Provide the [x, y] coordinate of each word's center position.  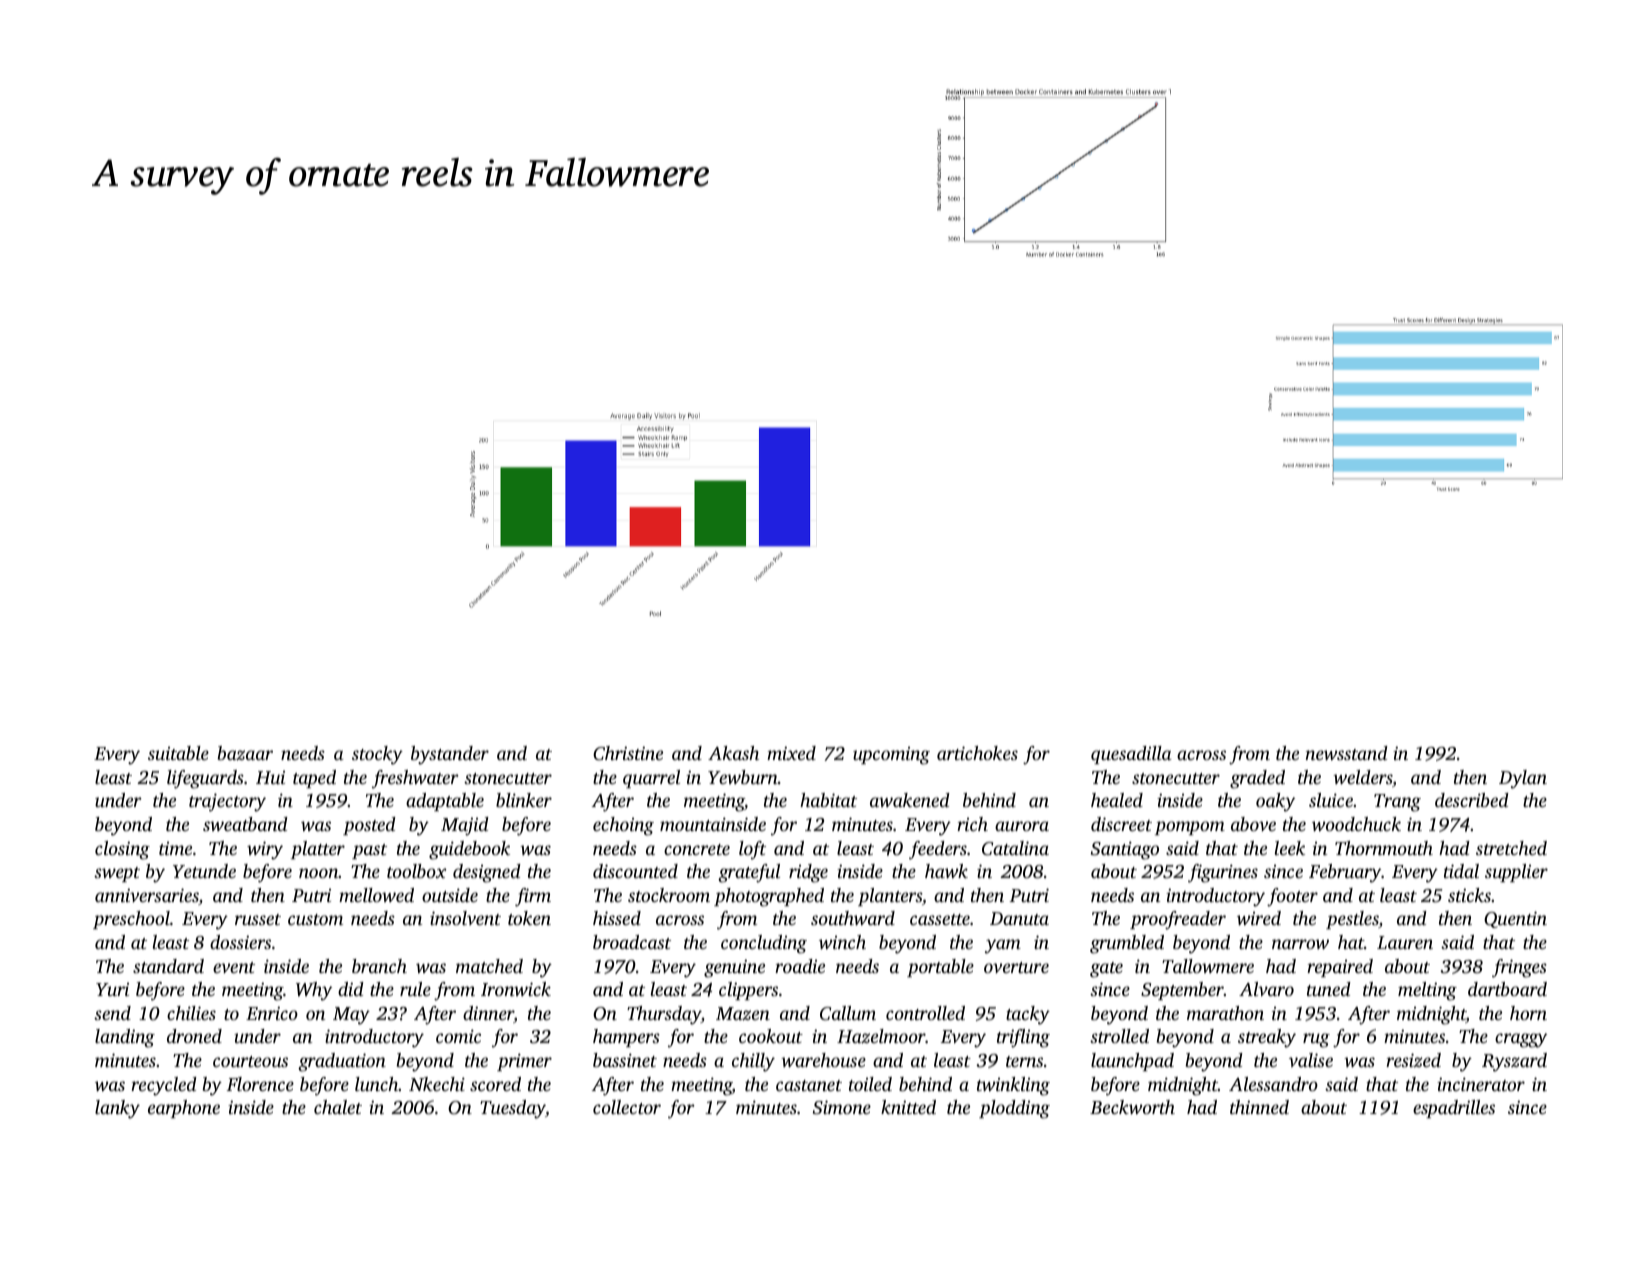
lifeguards [205, 779]
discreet [1121, 824]
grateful [749, 873]
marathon [1225, 1013]
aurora [1022, 826]
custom [315, 919]
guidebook [469, 850]
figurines [1223, 873]
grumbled [1127, 944]
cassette [940, 919]
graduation [342, 1062]
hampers [626, 1038]
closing [122, 850]
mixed [791, 753]
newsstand [1347, 753]
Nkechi [437, 1084]
